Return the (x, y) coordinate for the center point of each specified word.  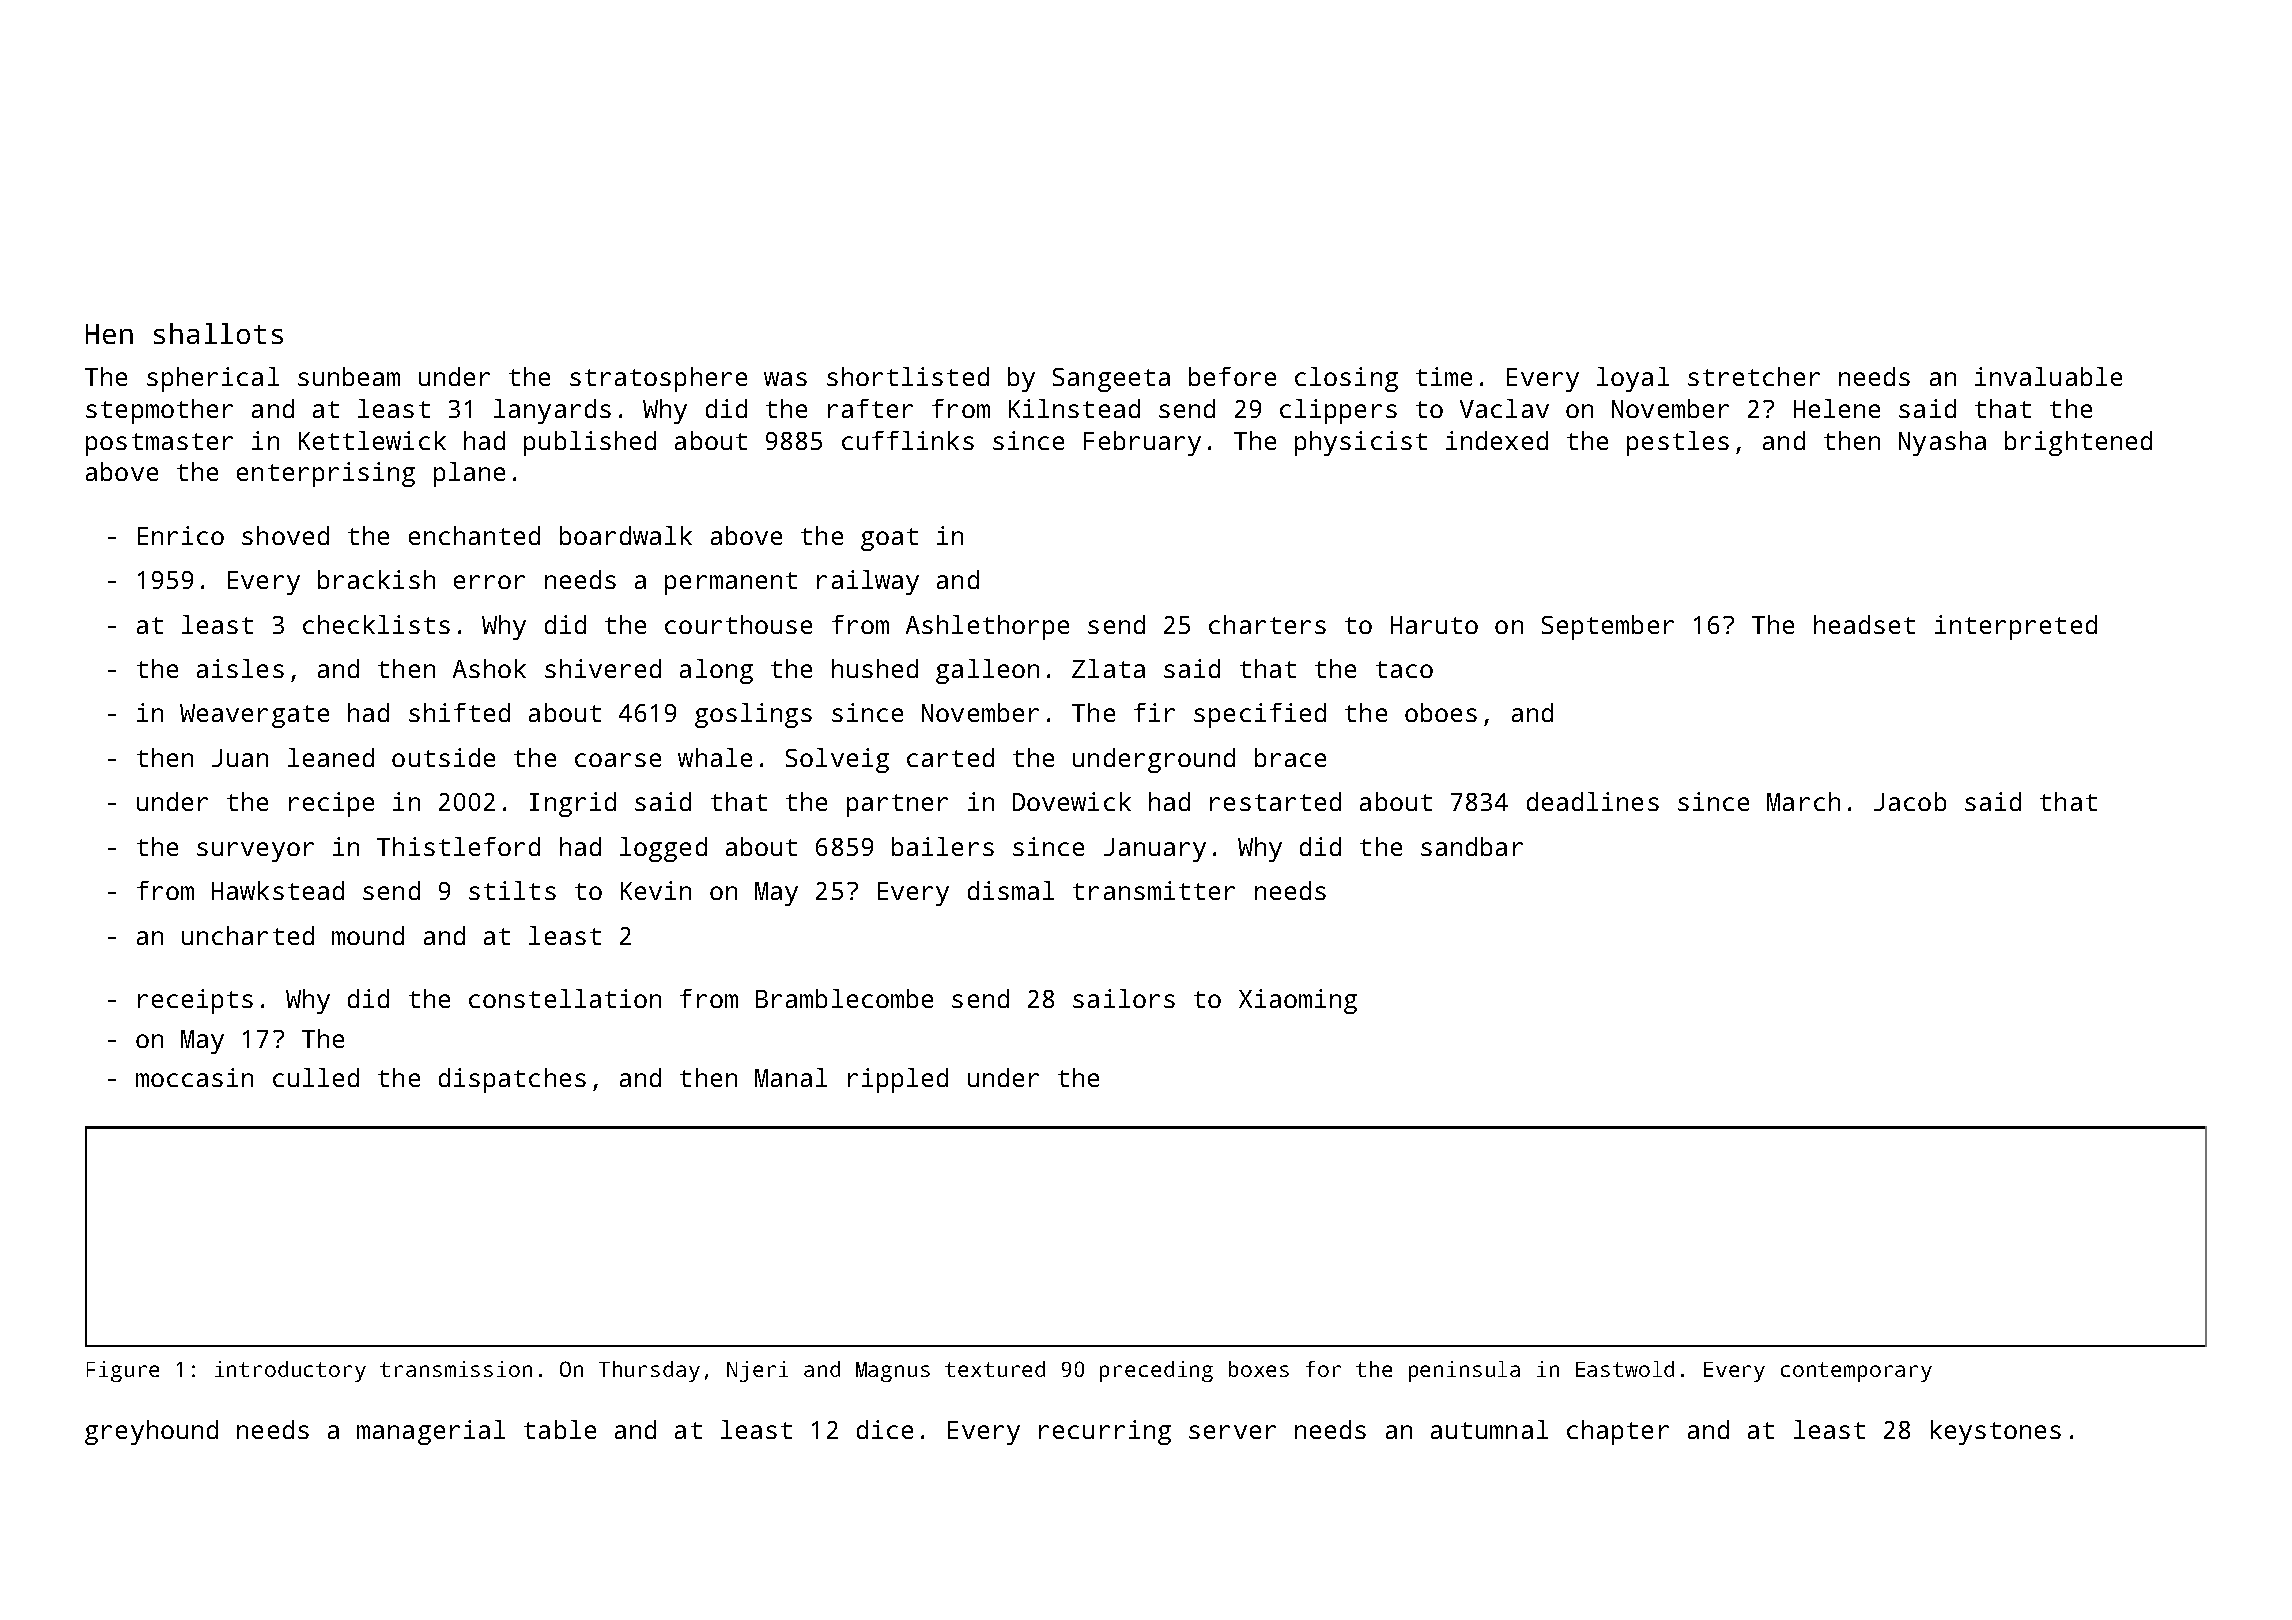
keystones (1996, 1432)
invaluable (2048, 376)
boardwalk (626, 535)
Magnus (893, 1372)
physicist (1361, 443)
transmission (456, 1369)
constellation (565, 998)
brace (1290, 757)
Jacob (1910, 801)
